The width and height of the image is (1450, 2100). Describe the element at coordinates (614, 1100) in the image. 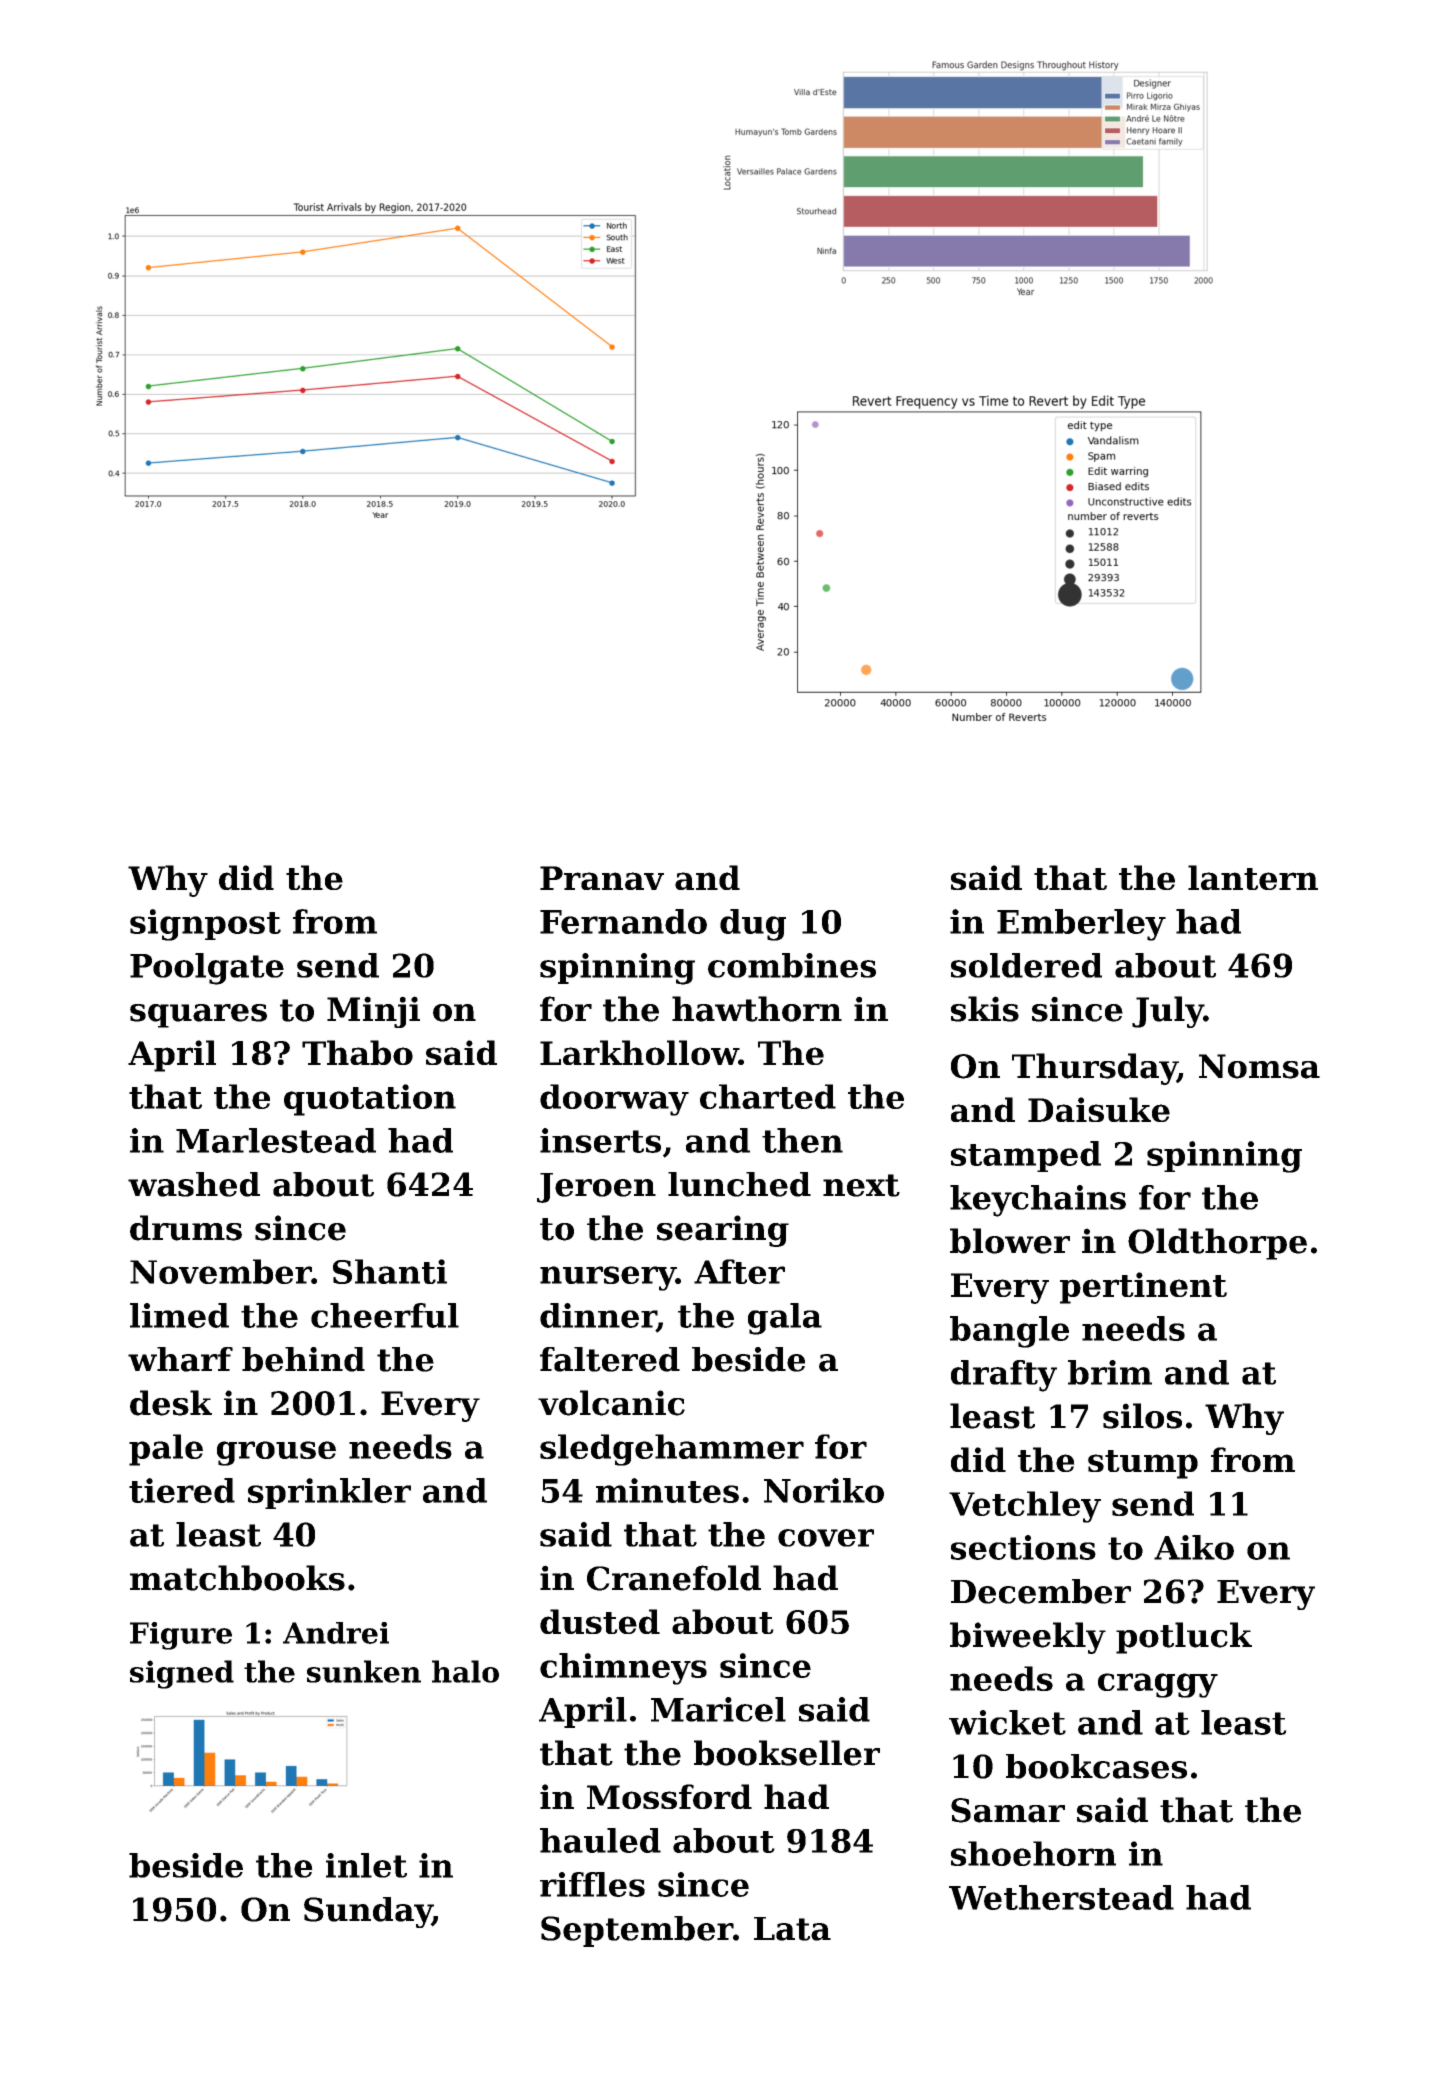

I see `doorway` at that location.
